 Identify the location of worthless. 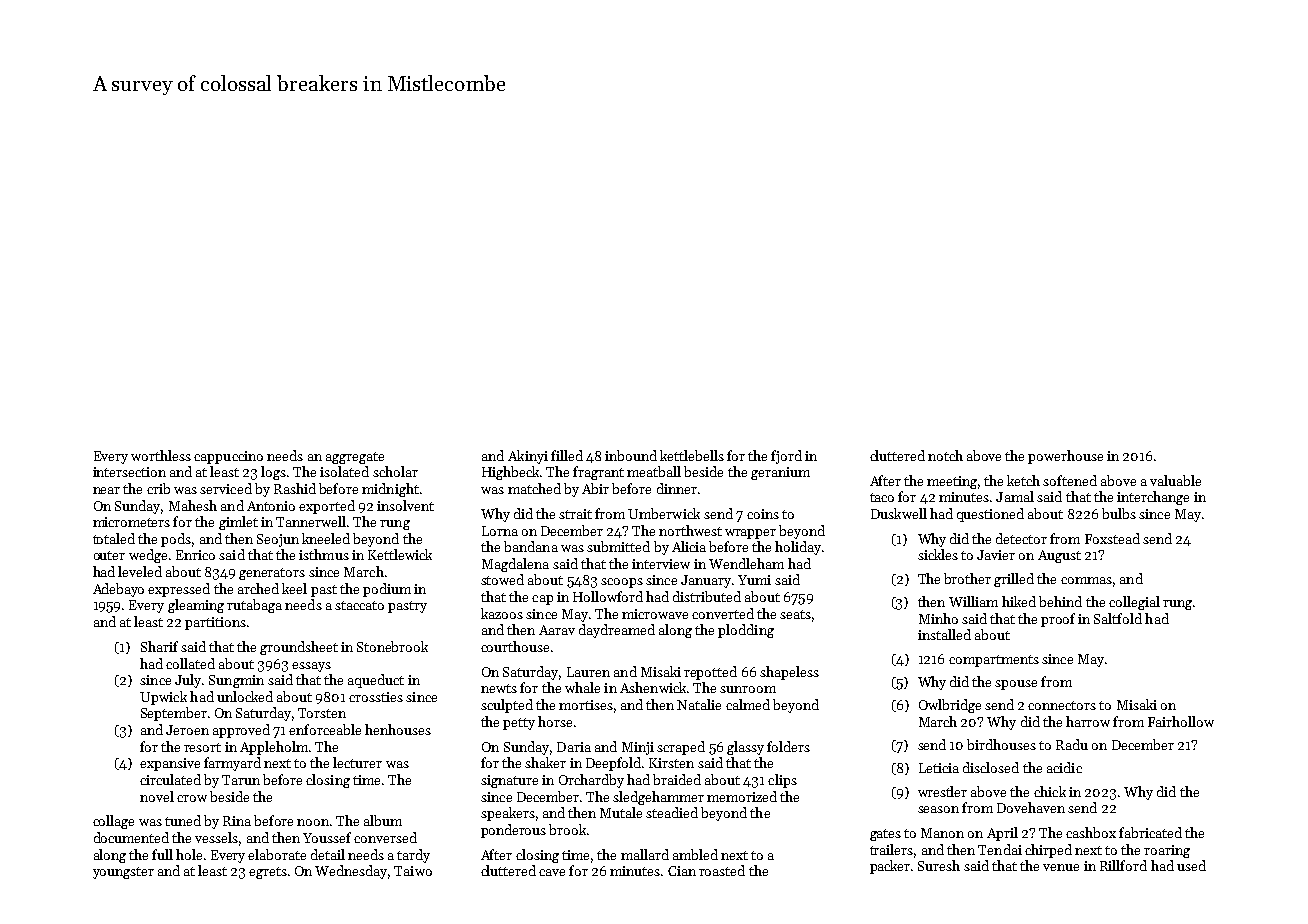
(161, 455).
